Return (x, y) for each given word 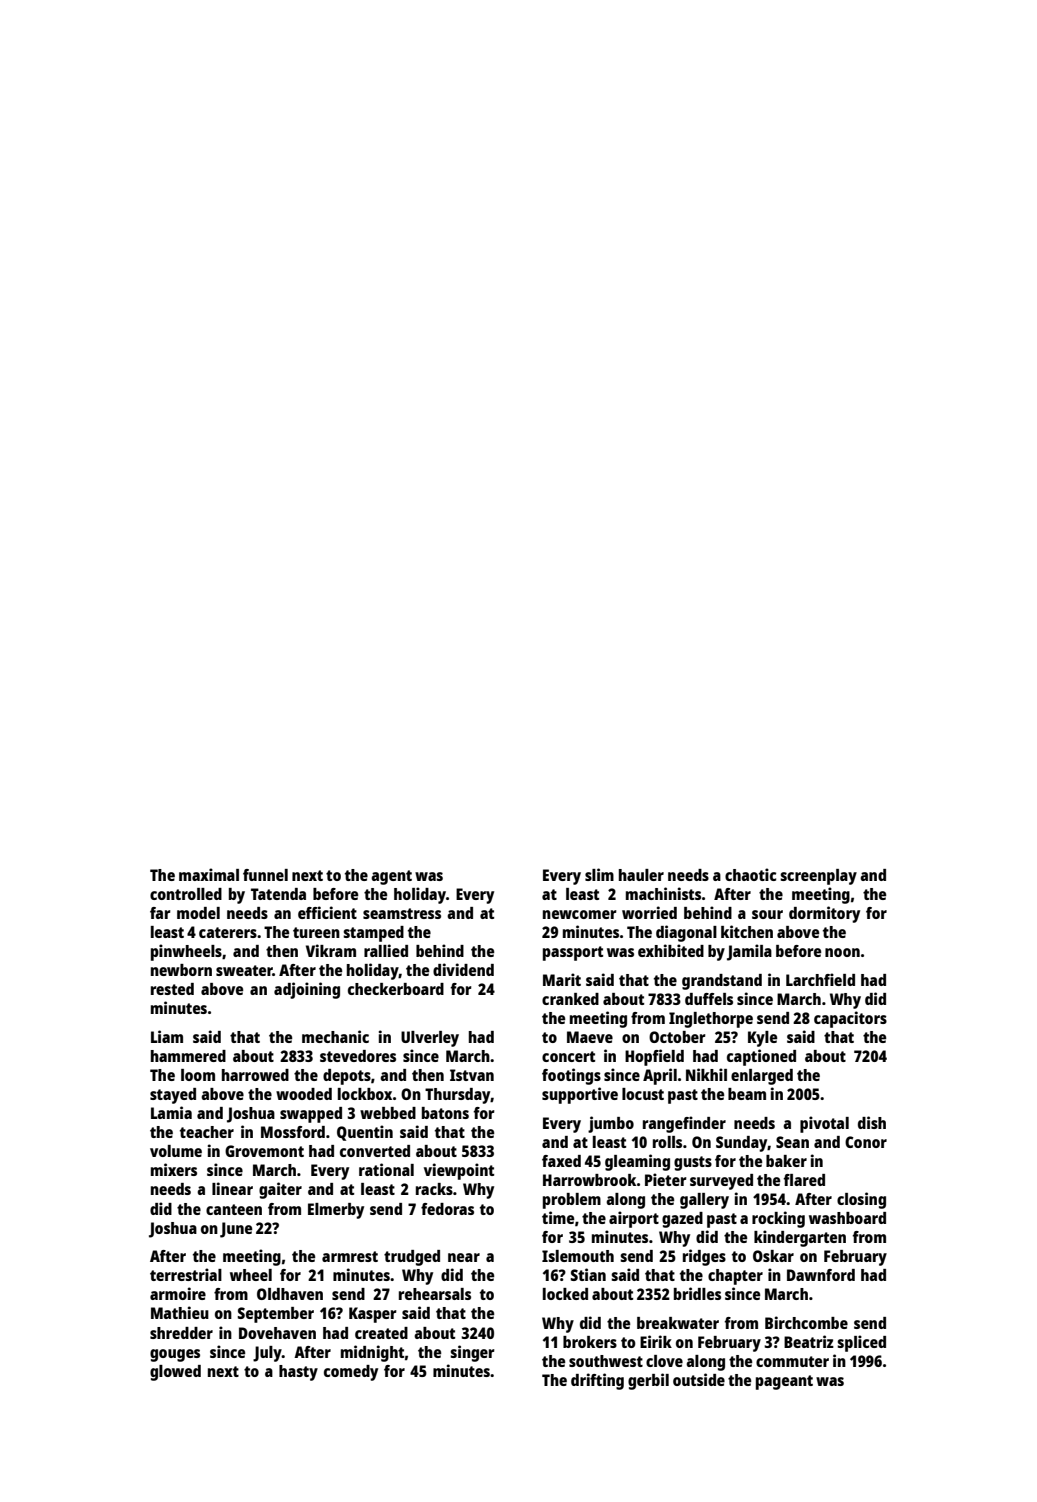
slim (599, 874)
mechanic (335, 1036)
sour (767, 914)
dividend (463, 969)
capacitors (850, 1019)
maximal (209, 874)
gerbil (648, 1381)
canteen (234, 1209)
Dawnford (821, 1275)
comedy (351, 1373)
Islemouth (578, 1256)
